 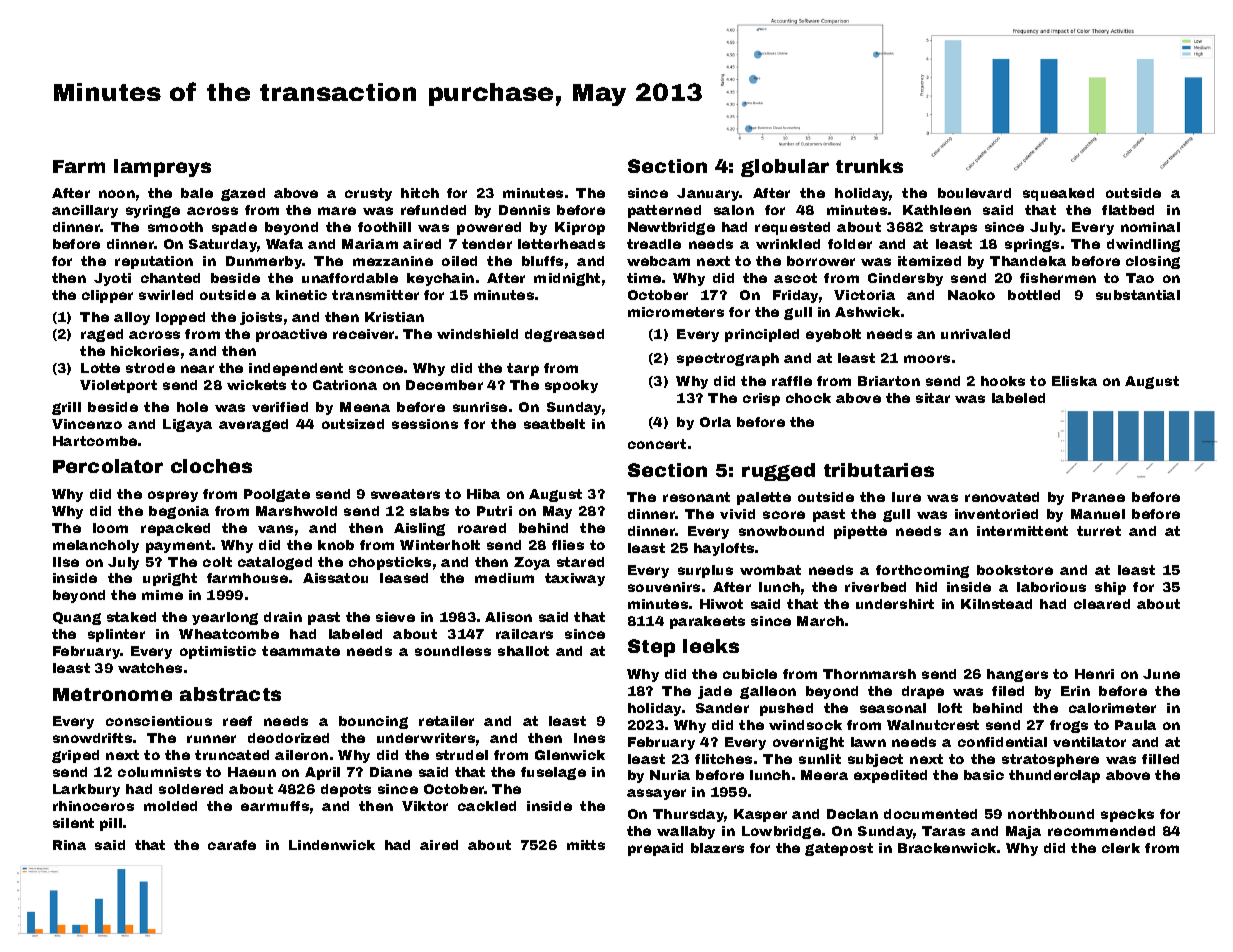 I want to click on pipette, so click(x=860, y=532).
